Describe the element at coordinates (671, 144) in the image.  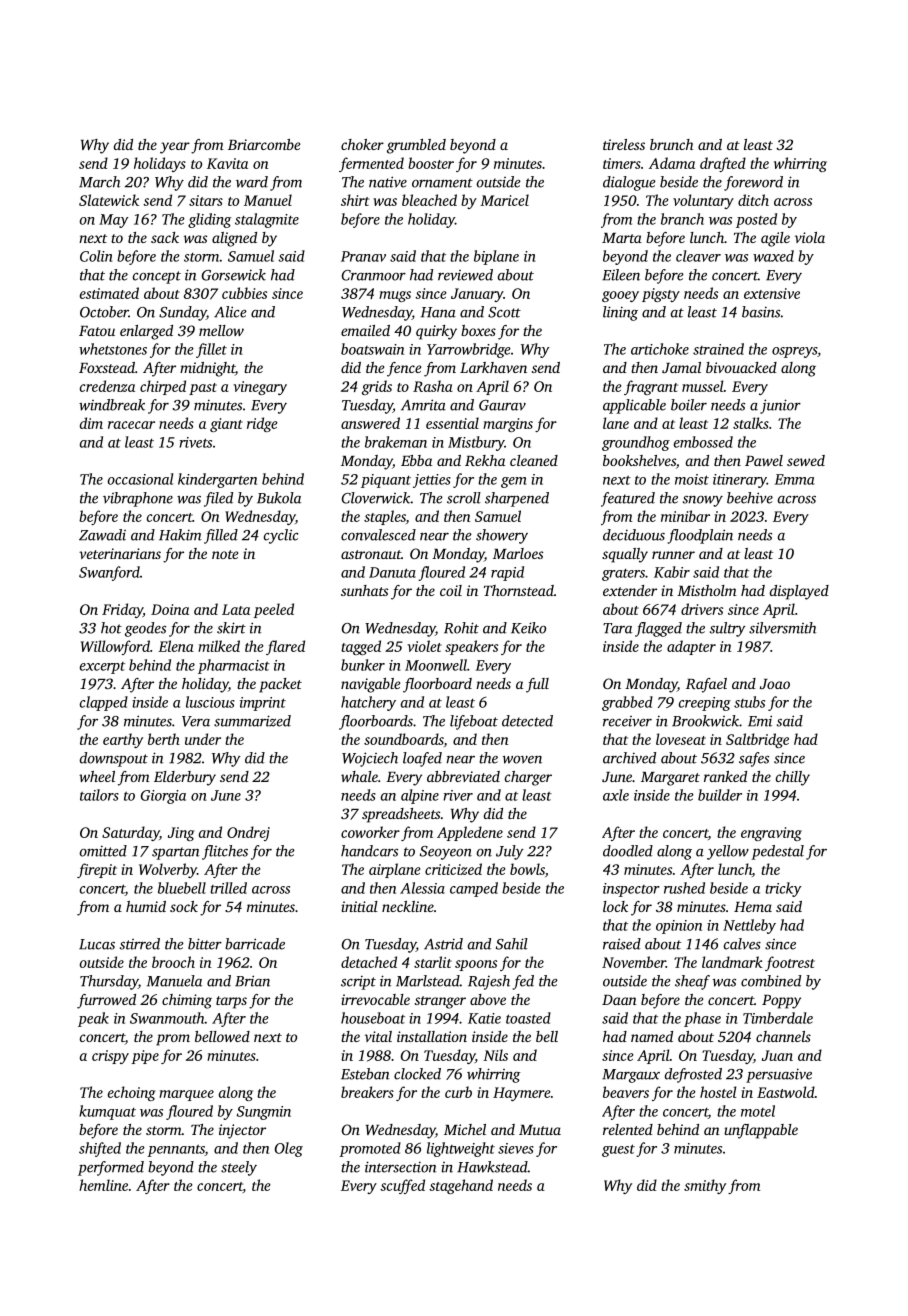
I see `brunch` at that location.
